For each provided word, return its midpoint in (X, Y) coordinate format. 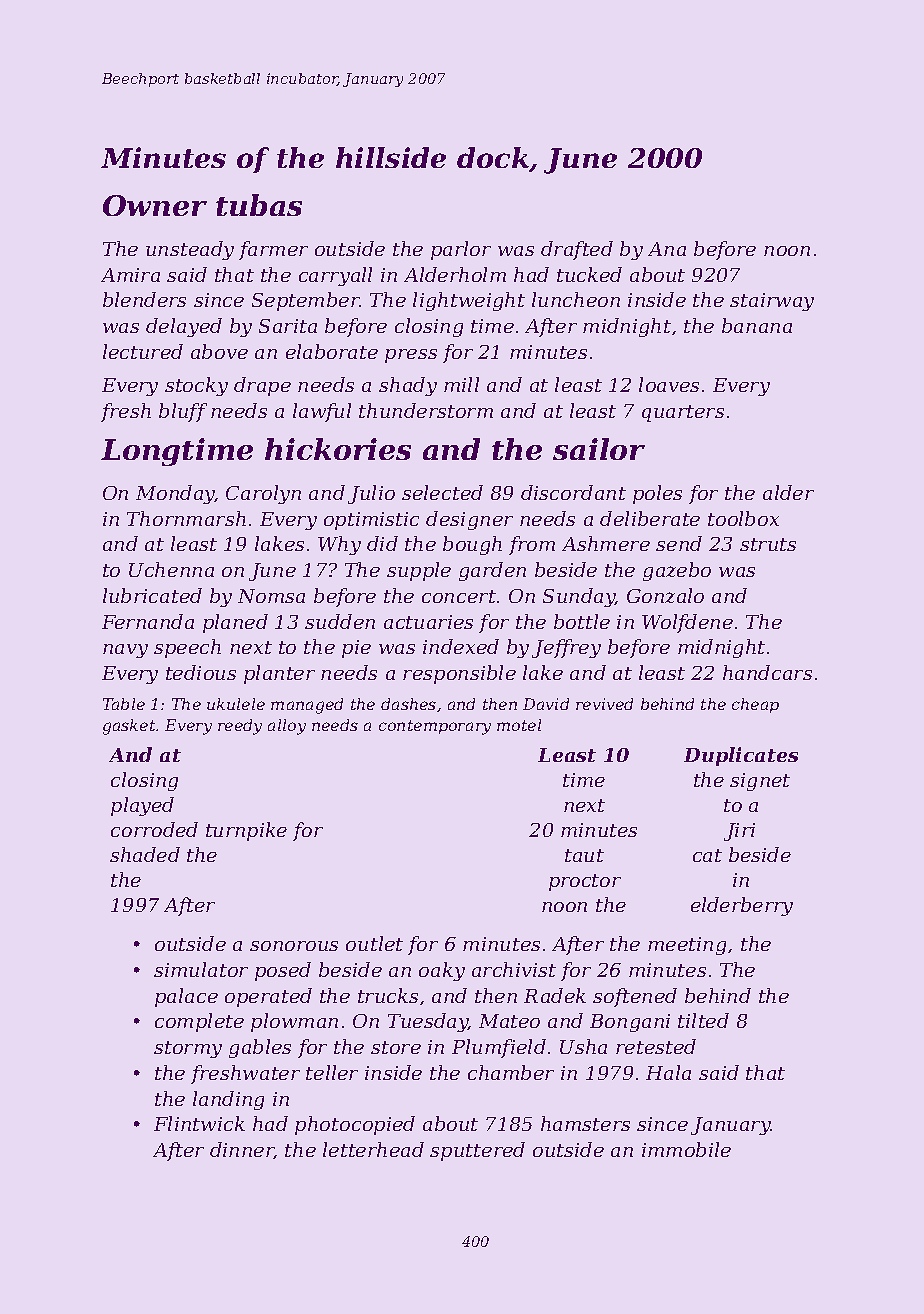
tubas (259, 205)
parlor (461, 250)
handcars (767, 672)
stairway (772, 302)
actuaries (428, 622)
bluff (183, 412)
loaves (669, 384)
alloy (287, 727)
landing (228, 1100)
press (411, 356)
